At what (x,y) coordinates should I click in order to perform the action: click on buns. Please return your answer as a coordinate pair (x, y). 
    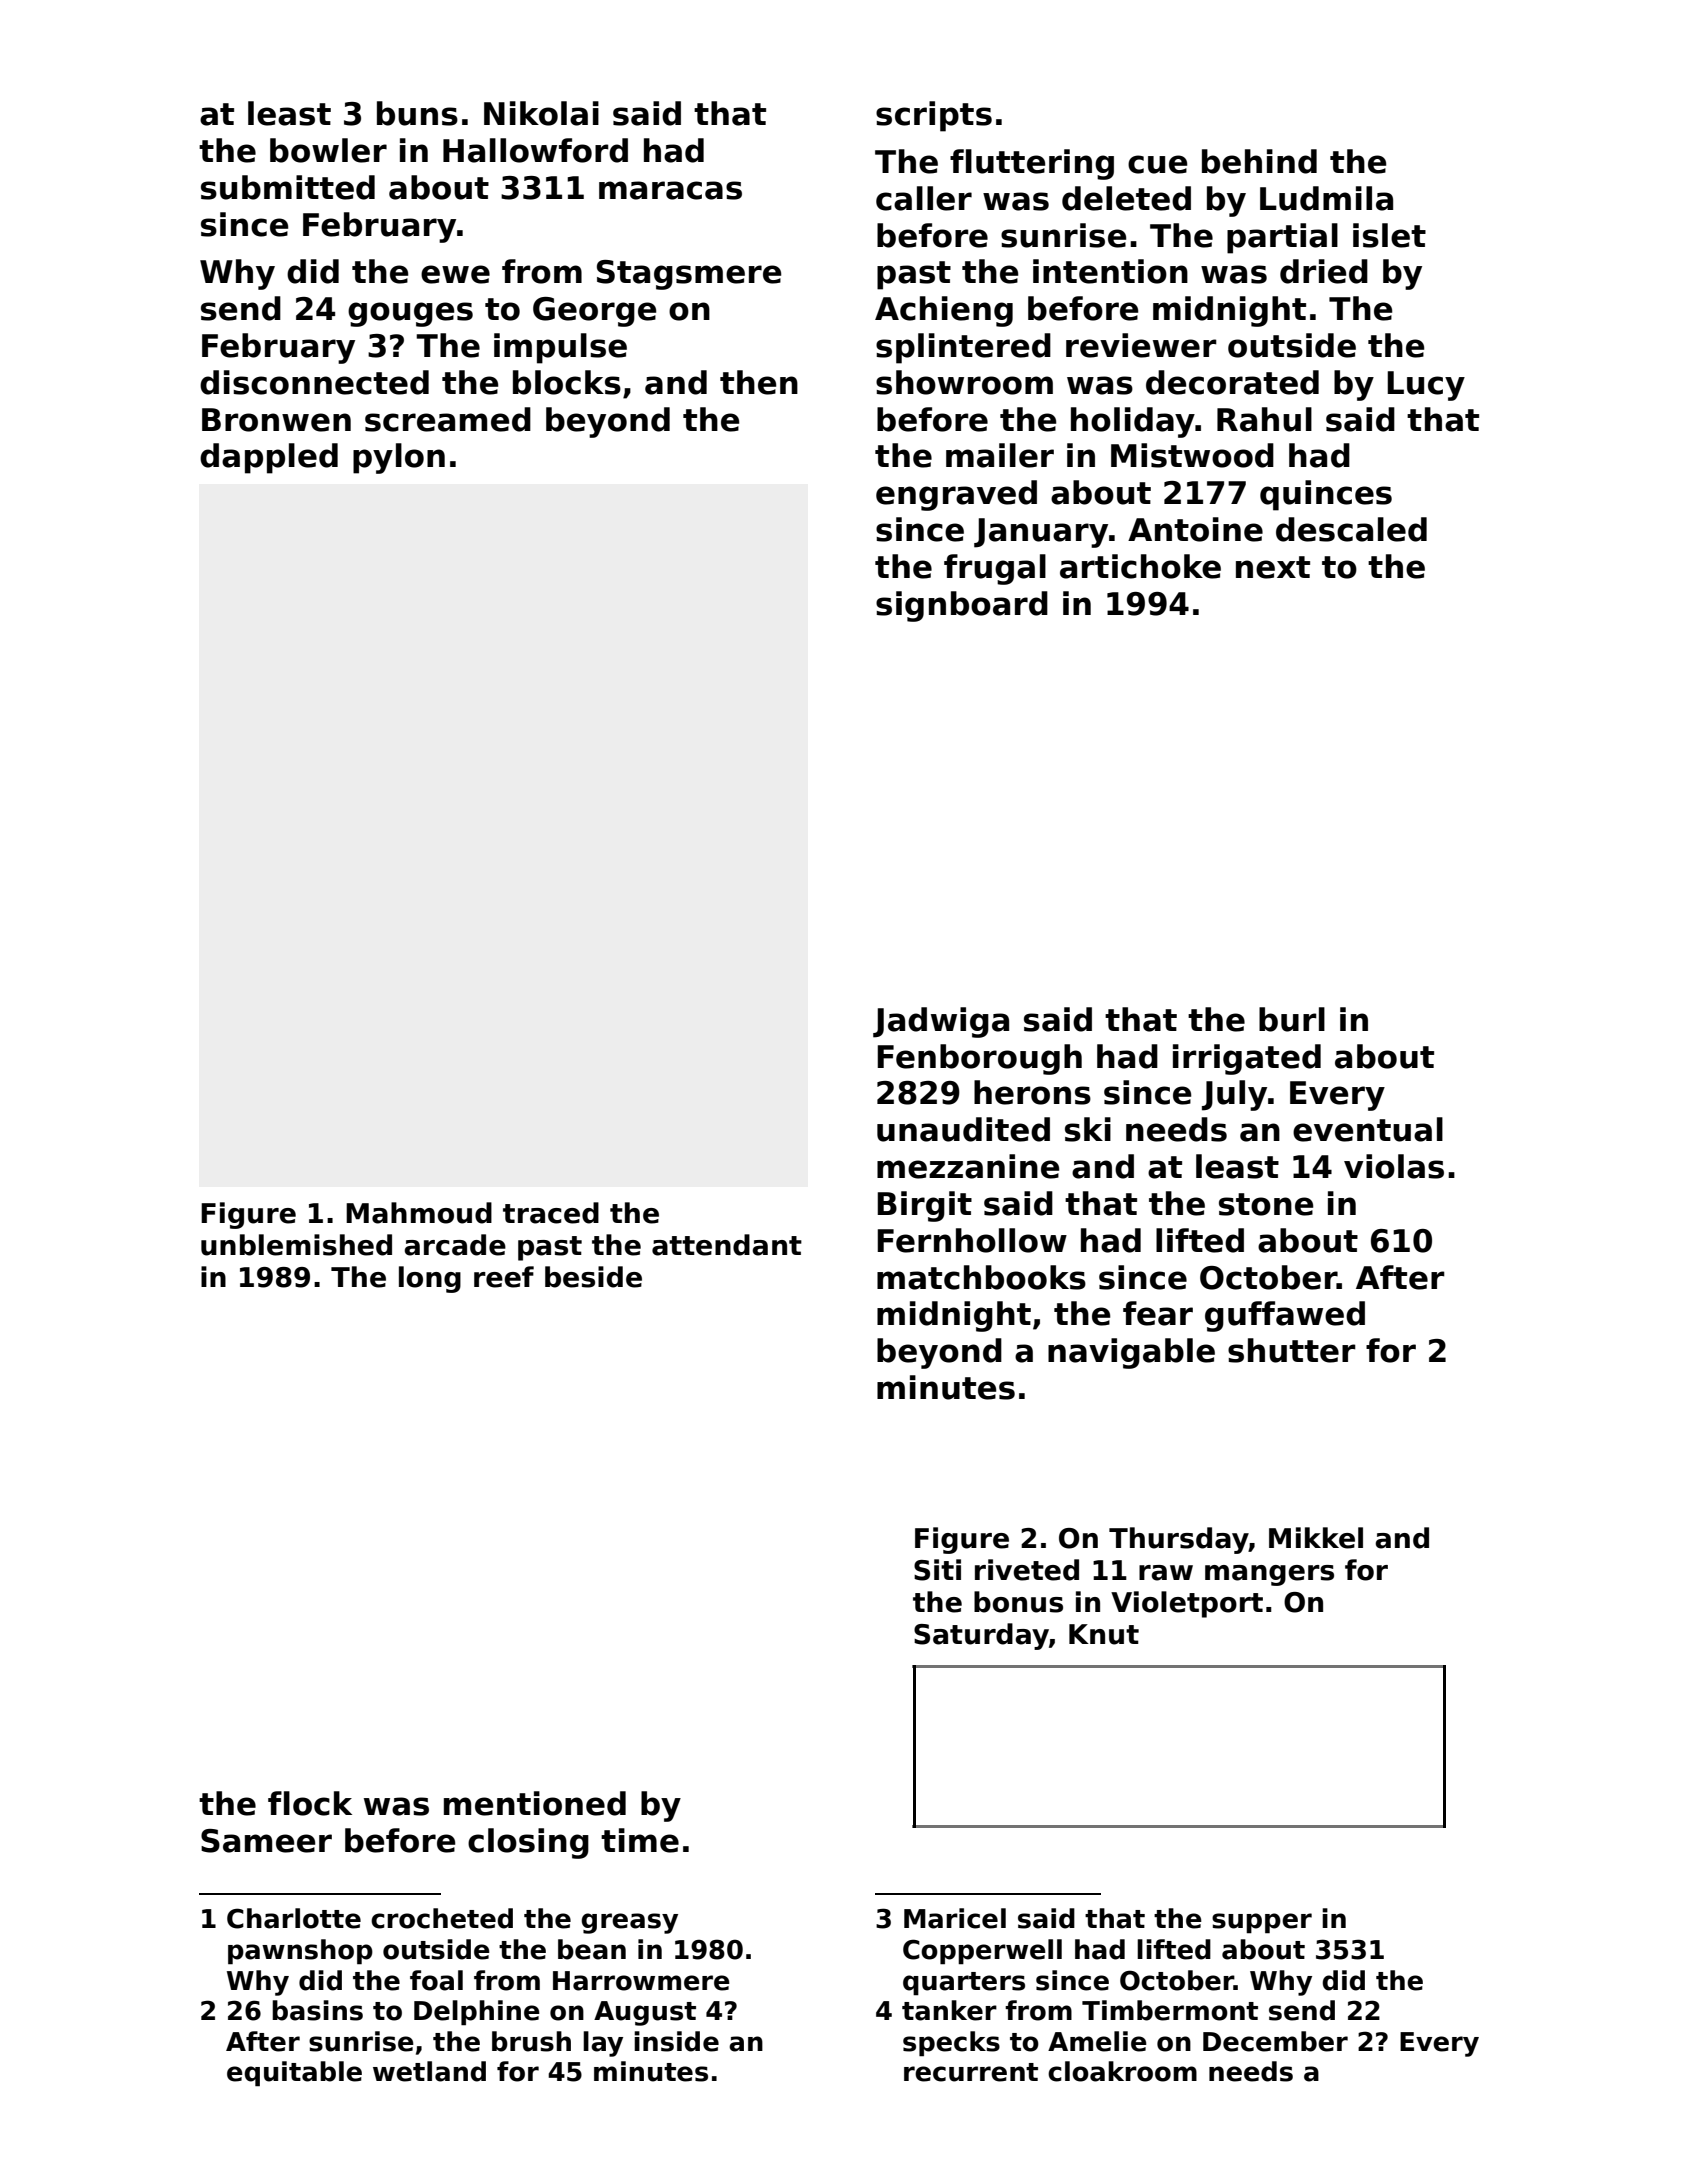
    Looking at the image, I should click on (417, 113).
